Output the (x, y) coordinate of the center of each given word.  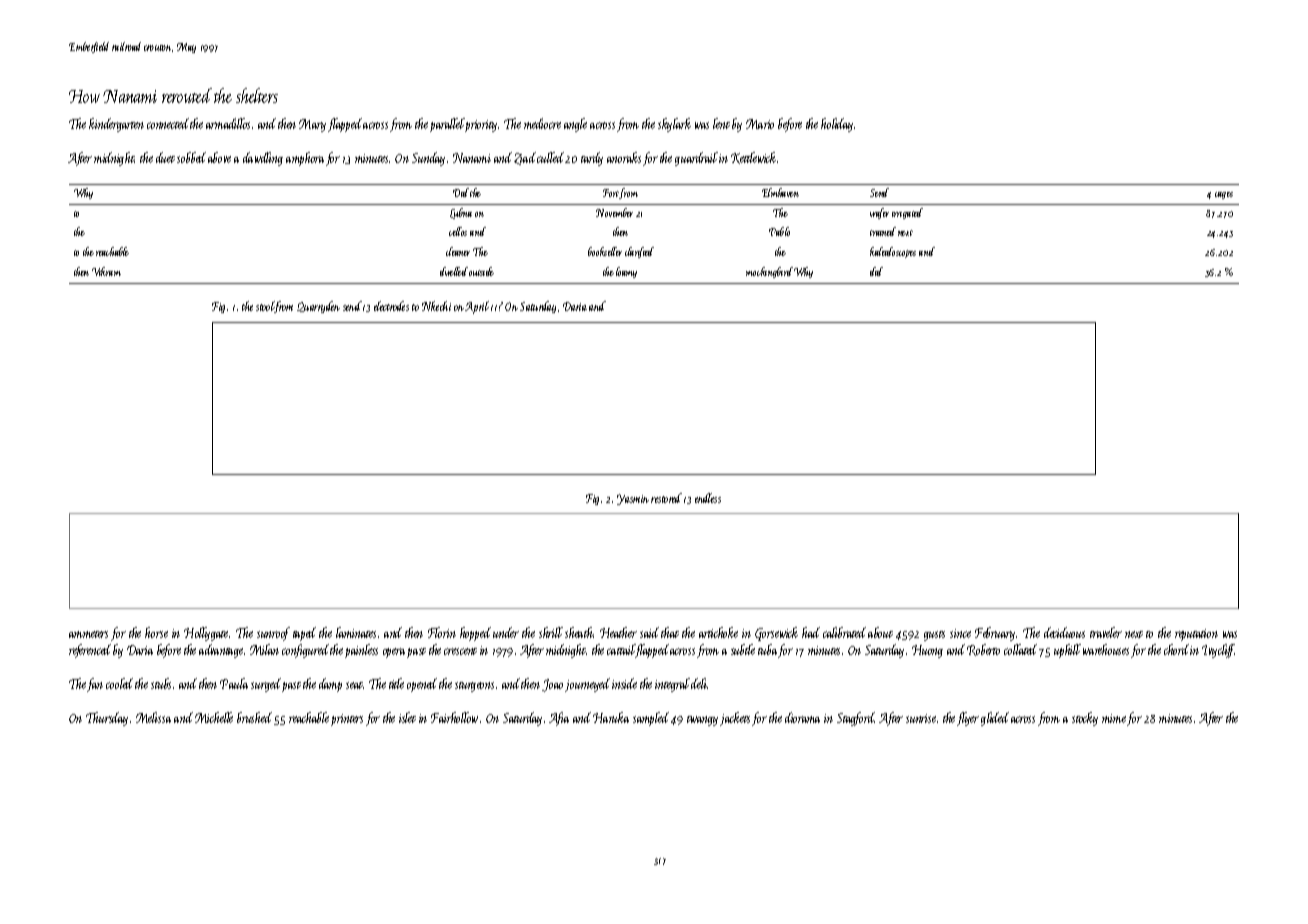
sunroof (273, 634)
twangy (702, 721)
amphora (305, 159)
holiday (837, 125)
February (995, 634)
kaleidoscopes (893, 252)
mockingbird (769, 272)
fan (95, 685)
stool (265, 307)
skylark (674, 125)
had (811, 632)
